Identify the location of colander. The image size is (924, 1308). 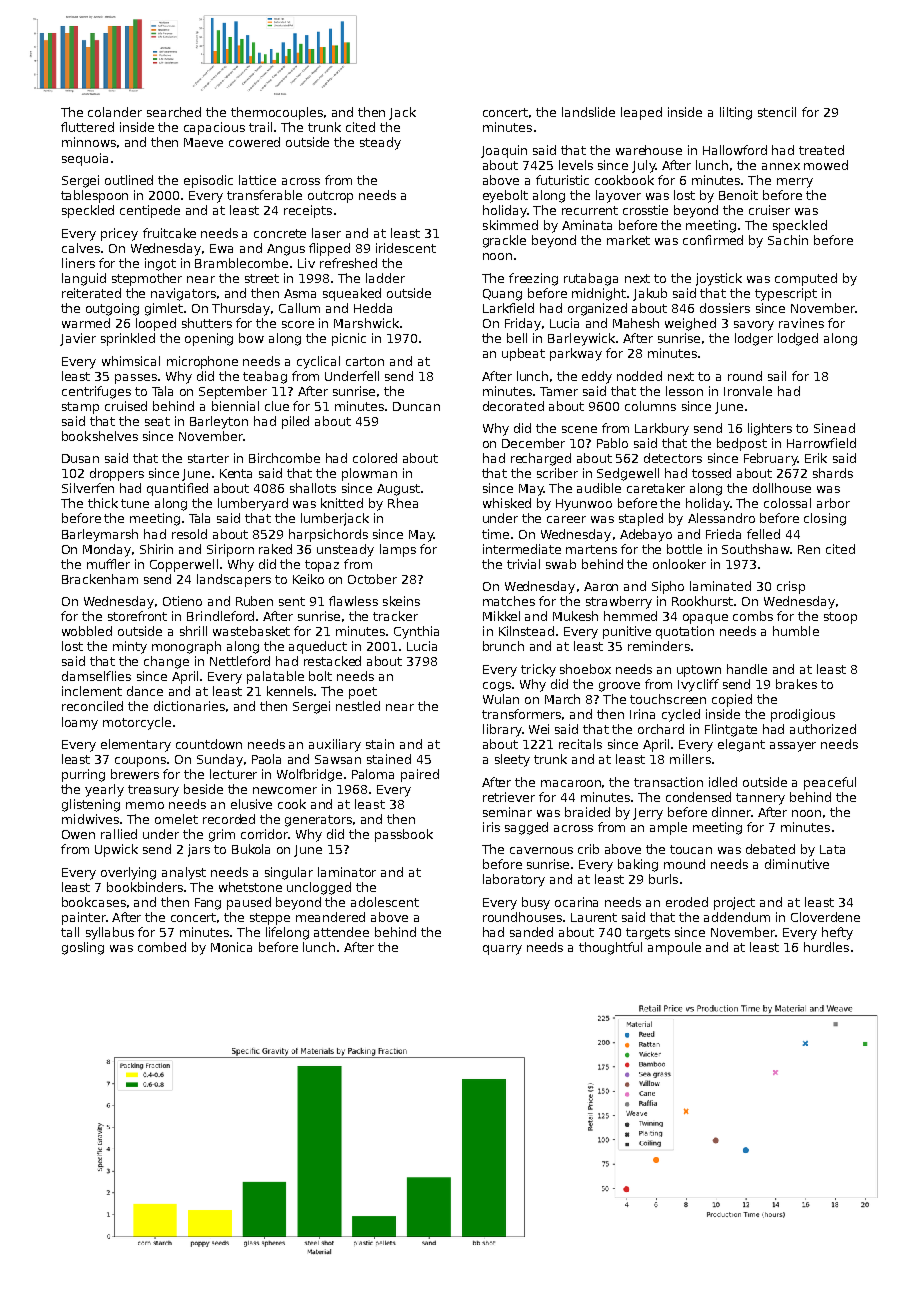
(115, 112).
